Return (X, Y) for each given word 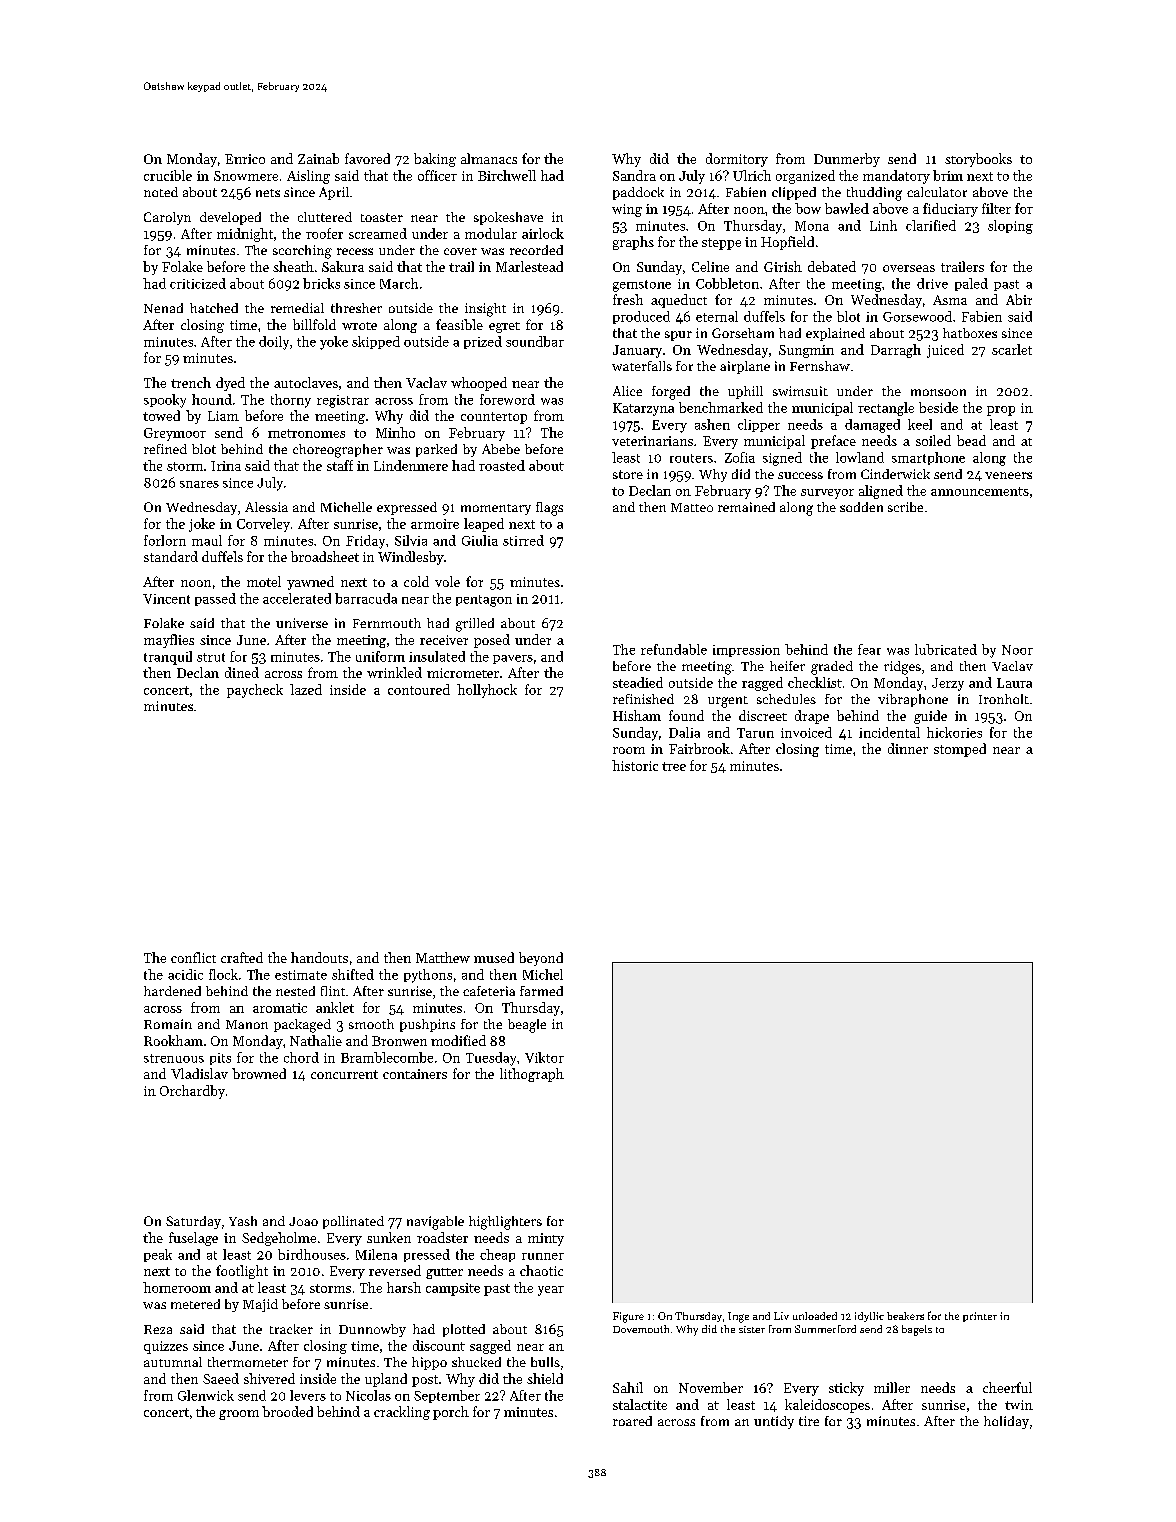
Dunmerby (847, 160)
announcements (980, 491)
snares (199, 484)
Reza (158, 1329)
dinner (908, 748)
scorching (302, 252)
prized (483, 342)
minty (546, 1239)
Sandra (634, 175)
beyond (541, 959)
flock (223, 974)
